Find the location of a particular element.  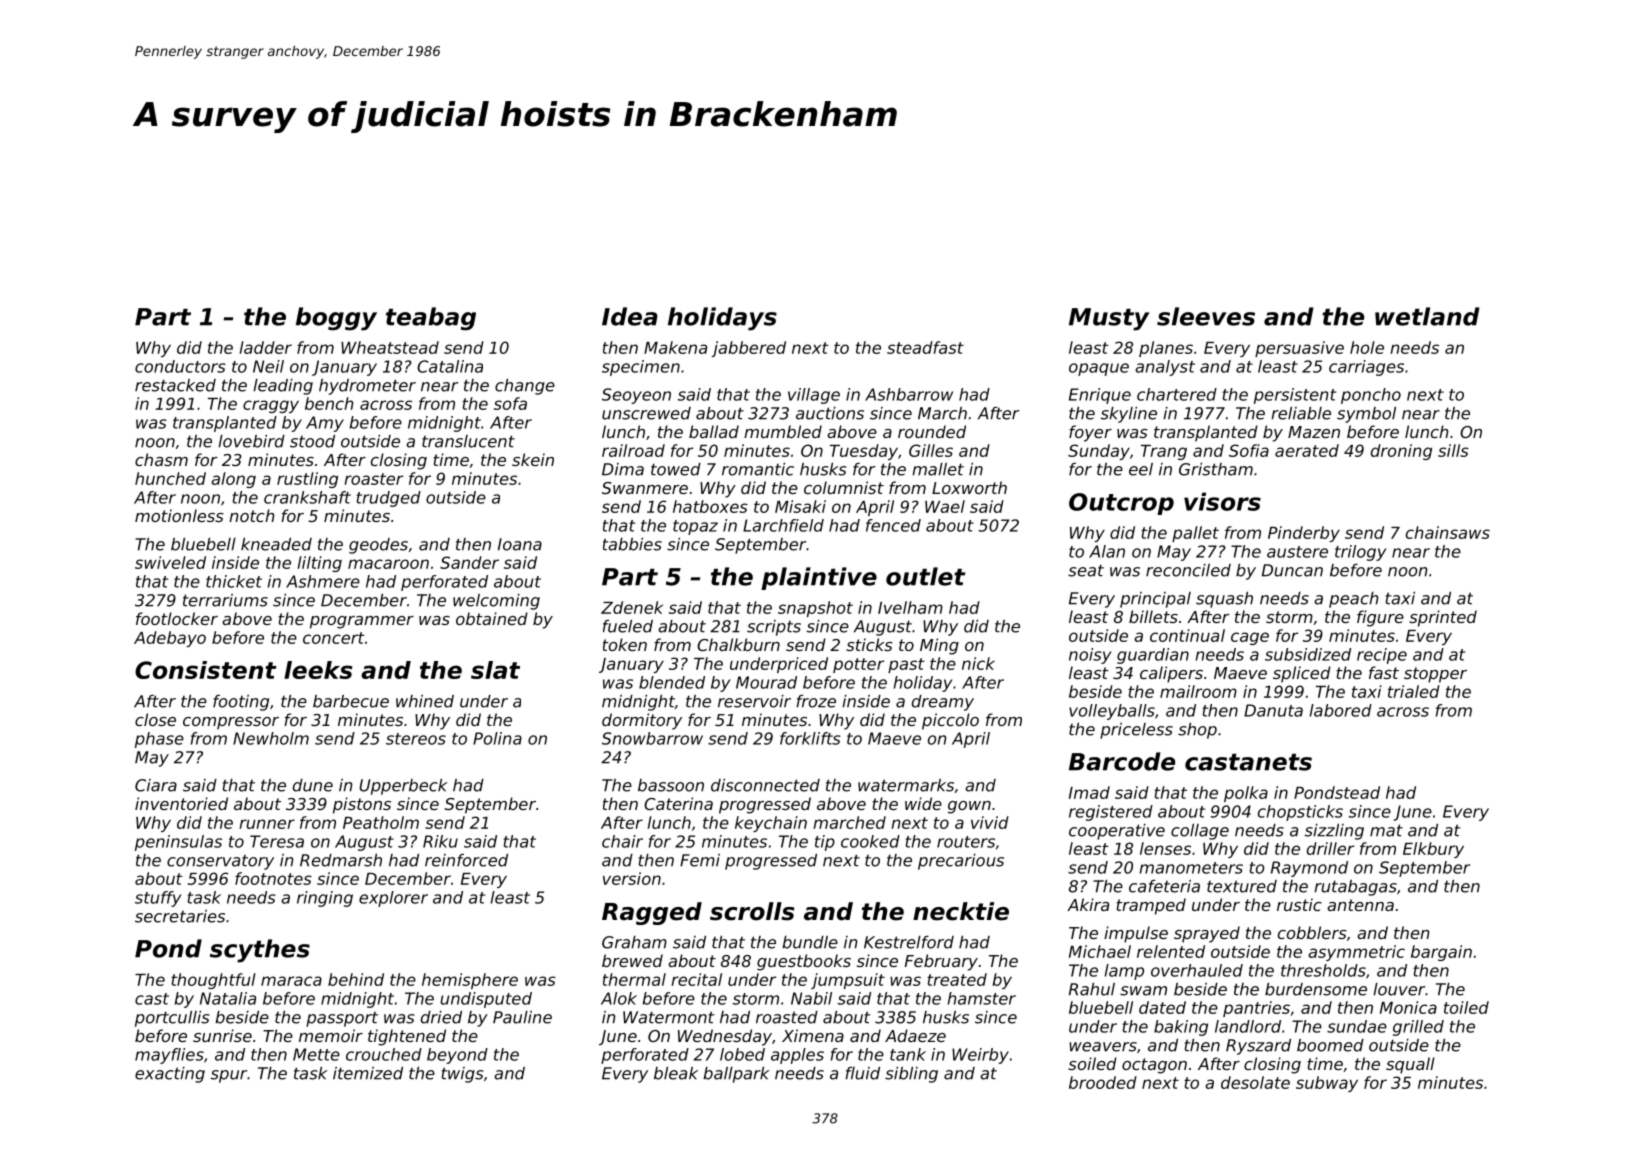

plaintive is located at coordinates (819, 578).
